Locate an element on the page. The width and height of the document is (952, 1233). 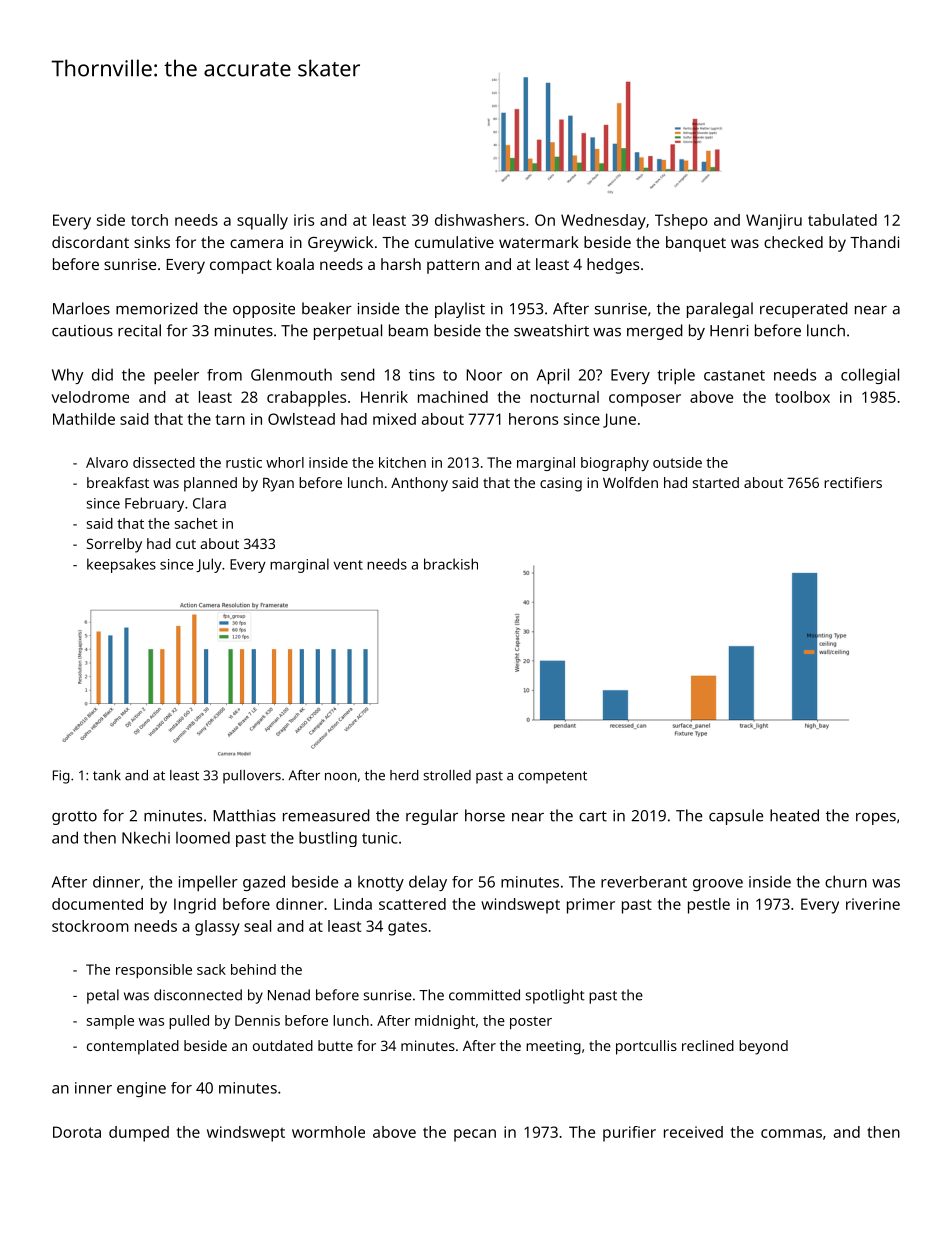
castanet is located at coordinates (734, 375).
